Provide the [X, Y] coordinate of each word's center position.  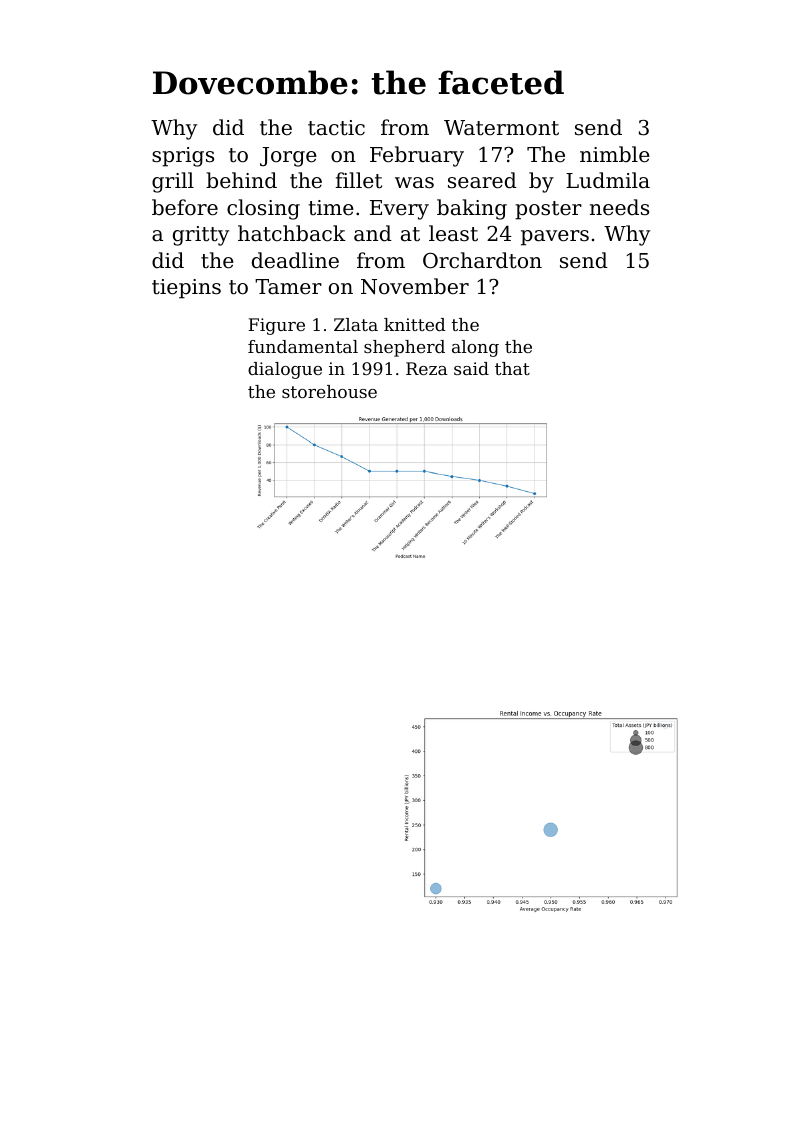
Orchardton [482, 260]
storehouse [329, 391]
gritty [201, 236]
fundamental [303, 346]
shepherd [404, 348]
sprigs [183, 157]
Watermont [501, 128]
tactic [336, 128]
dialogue [285, 370]
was [414, 183]
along [475, 348]
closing [263, 209]
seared [482, 180]
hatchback [292, 233]
